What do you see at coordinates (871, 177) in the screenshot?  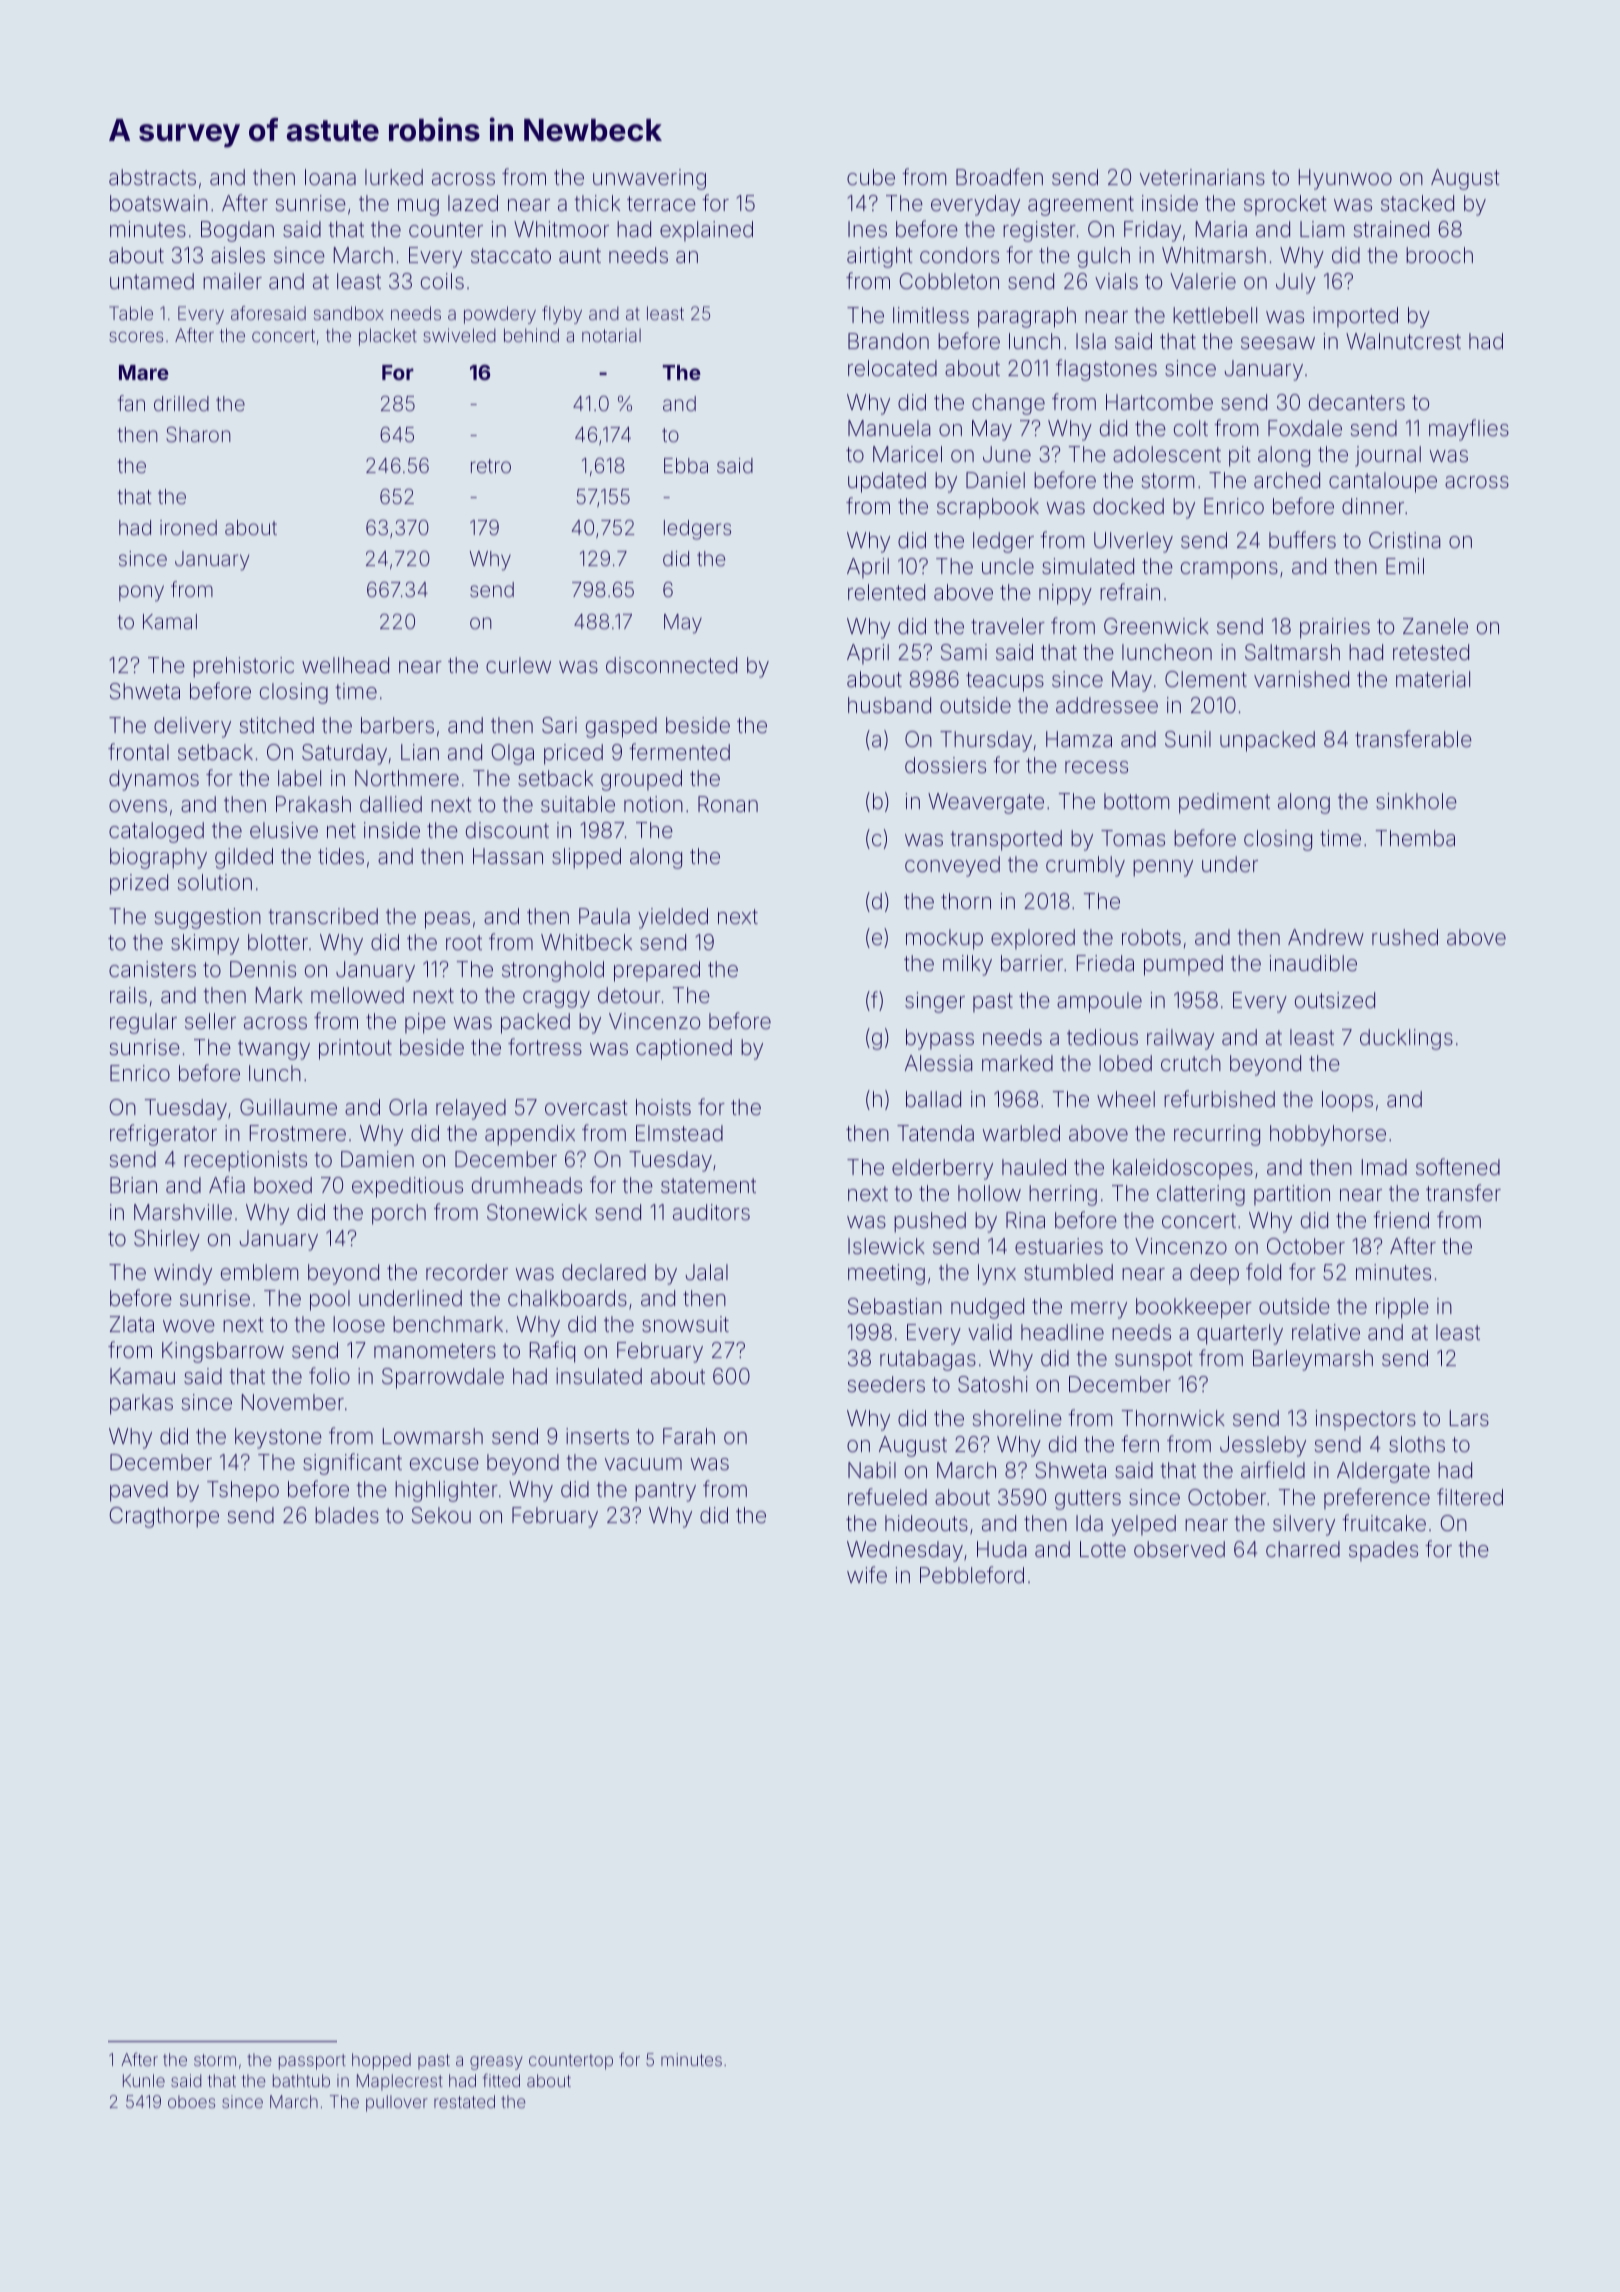 I see `cube` at bounding box center [871, 177].
